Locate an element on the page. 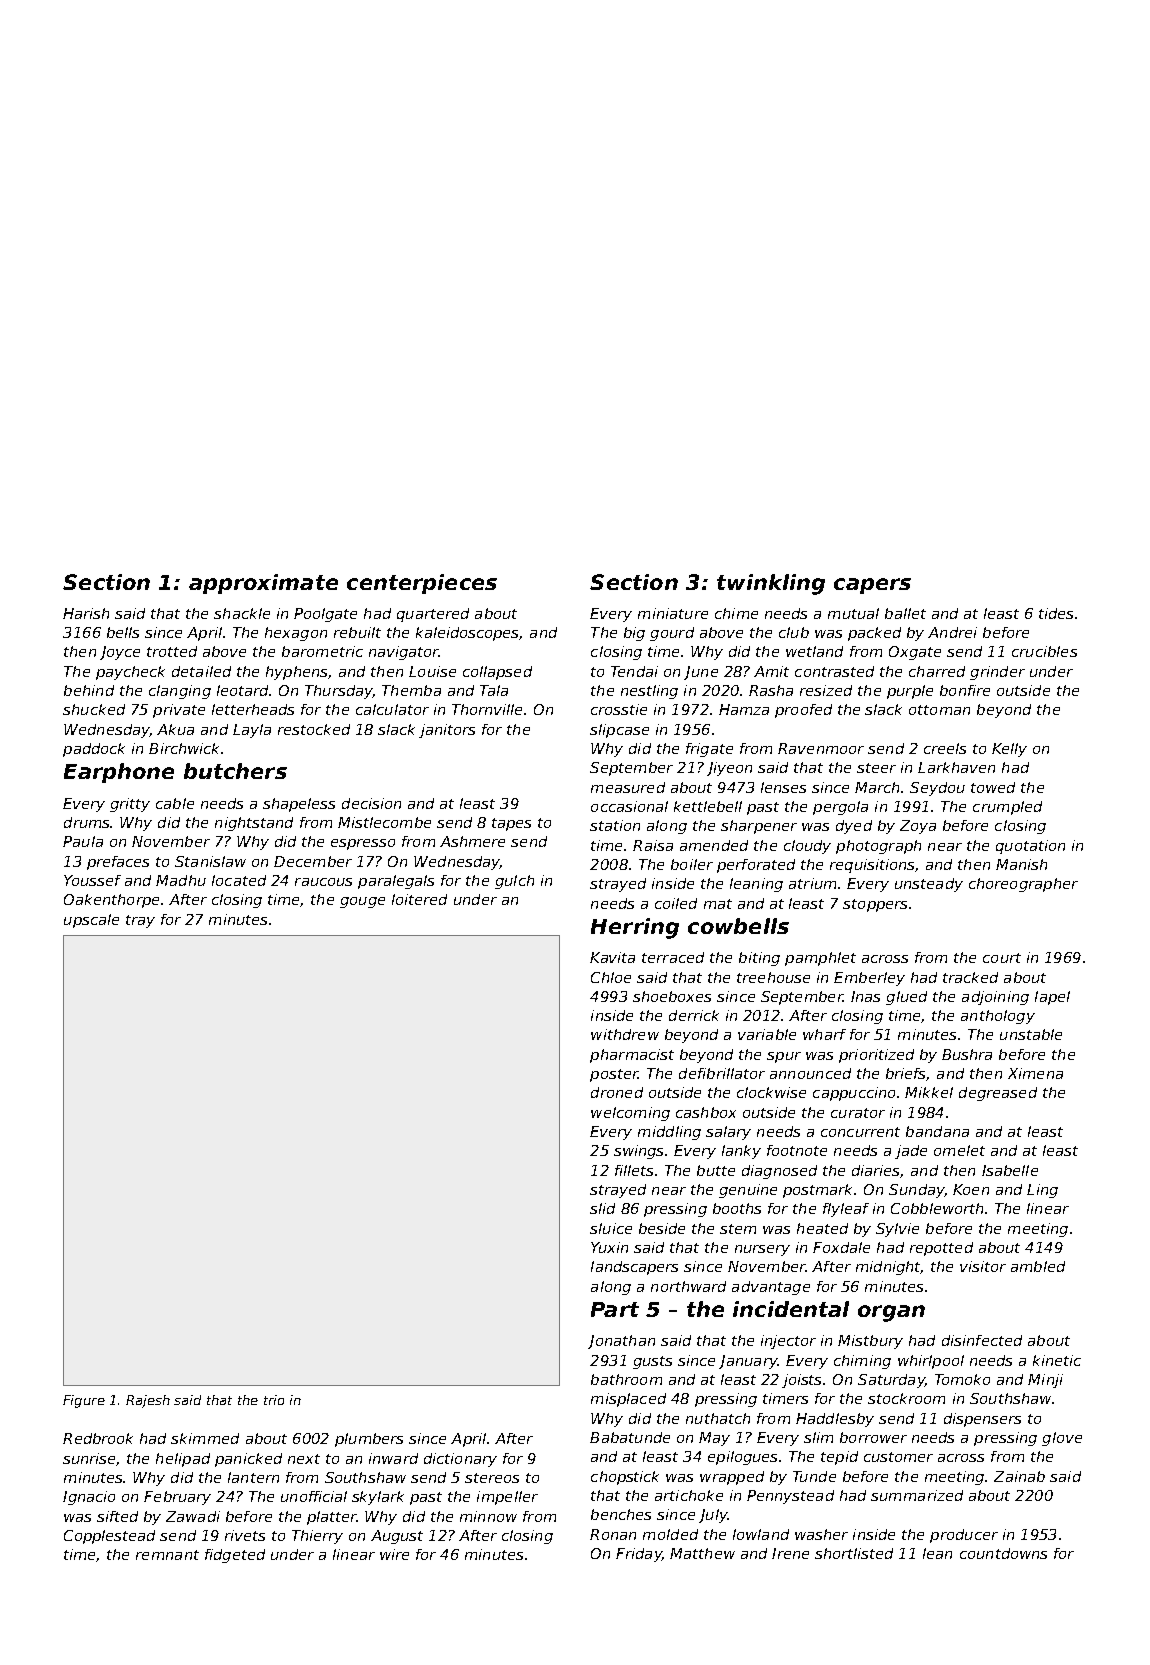 The height and width of the image is (1665, 1150). ambled is located at coordinates (1038, 1266).
